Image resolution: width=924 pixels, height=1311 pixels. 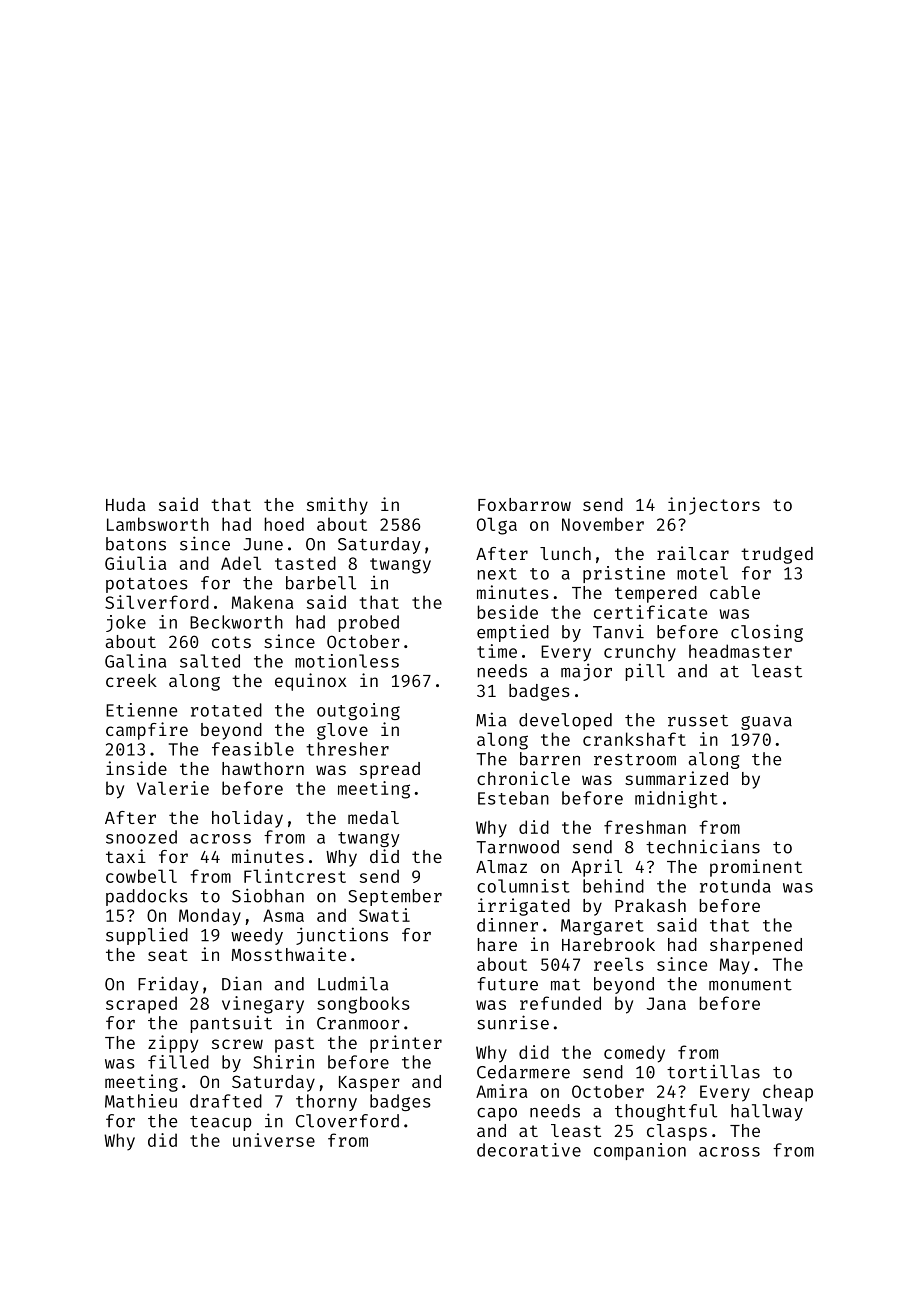 What do you see at coordinates (560, 1003) in the document?
I see `refunded` at bounding box center [560, 1003].
